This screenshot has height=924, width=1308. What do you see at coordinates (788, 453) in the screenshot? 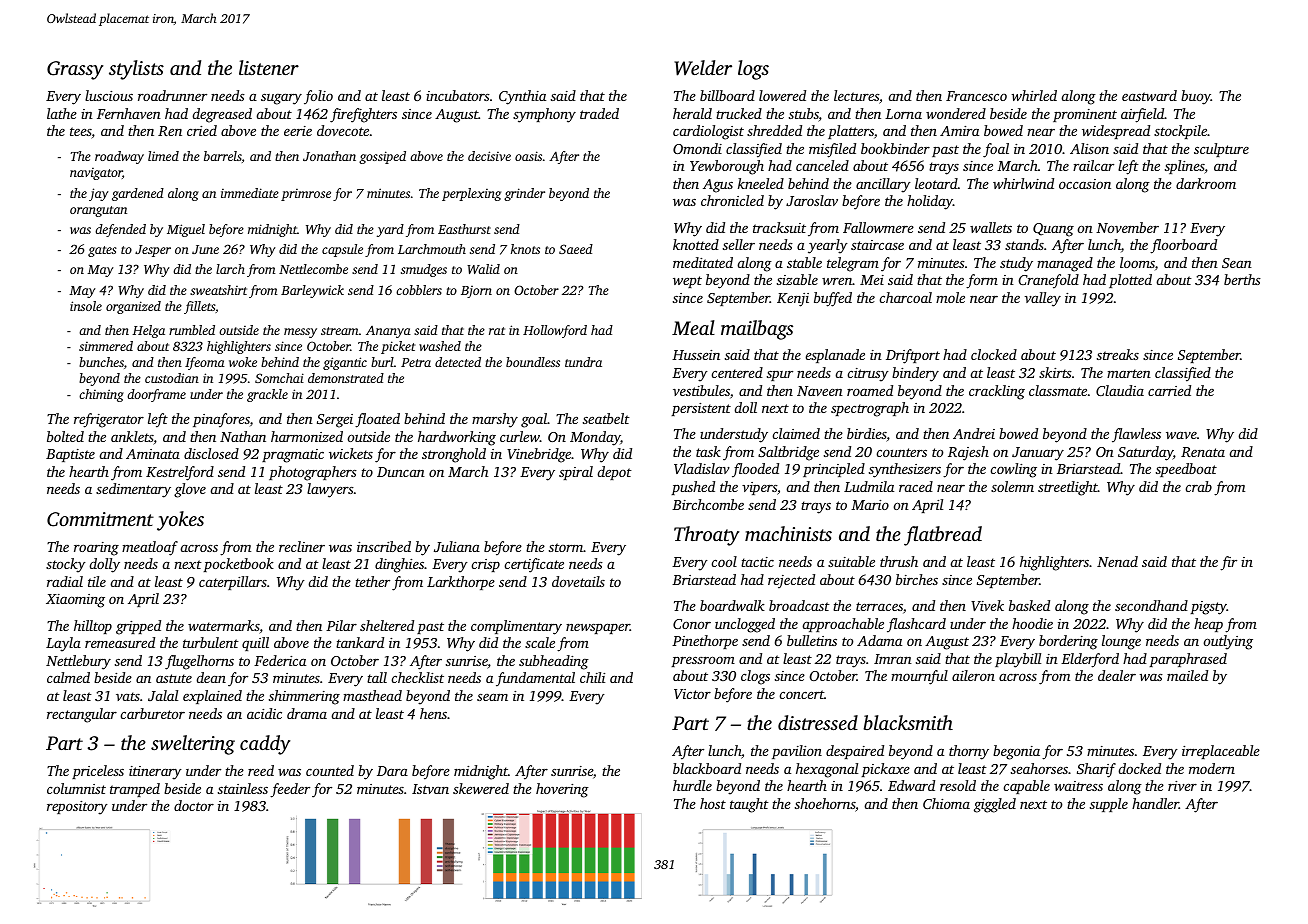
I see `Saltbridge` at bounding box center [788, 453].
